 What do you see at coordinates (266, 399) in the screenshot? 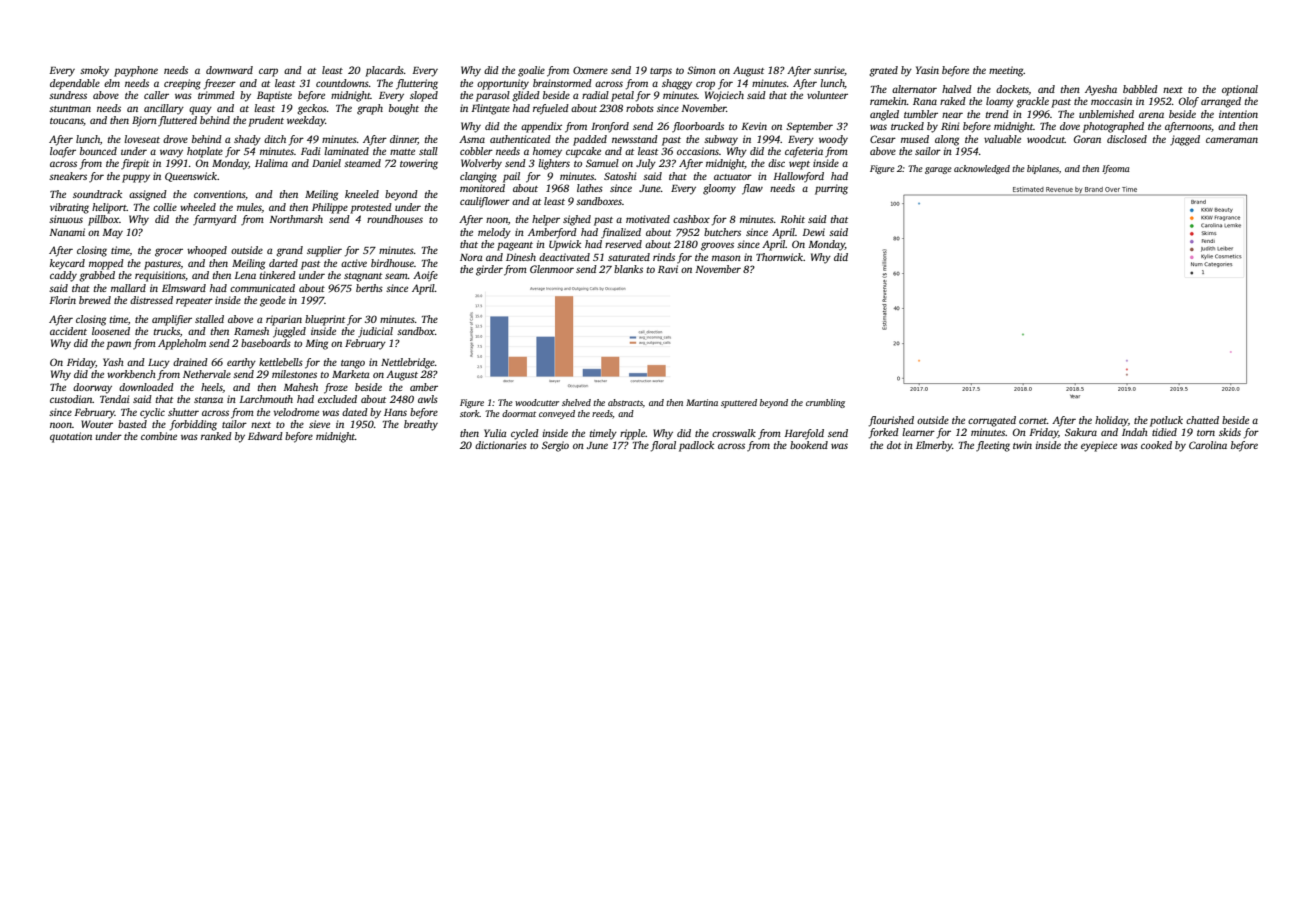
I see `Larchmouth` at bounding box center [266, 399].
